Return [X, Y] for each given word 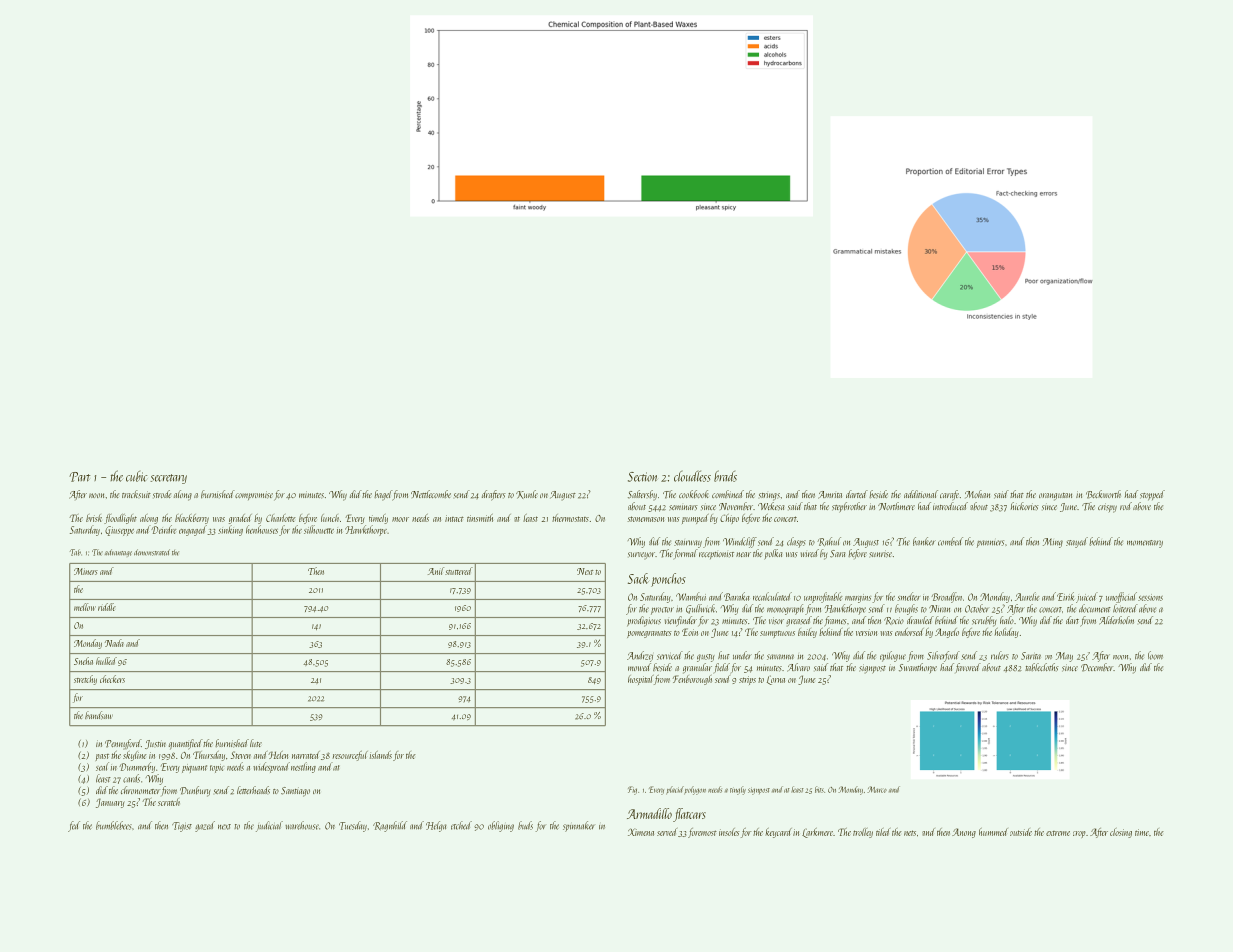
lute [256, 743]
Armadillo [649, 813]
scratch [169, 802]
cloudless [692, 476]
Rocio [894, 621]
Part [79, 477]
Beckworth [1103, 494]
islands [381, 755]
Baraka [737, 596]
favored [968, 668]
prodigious [644, 621]
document [1095, 608]
